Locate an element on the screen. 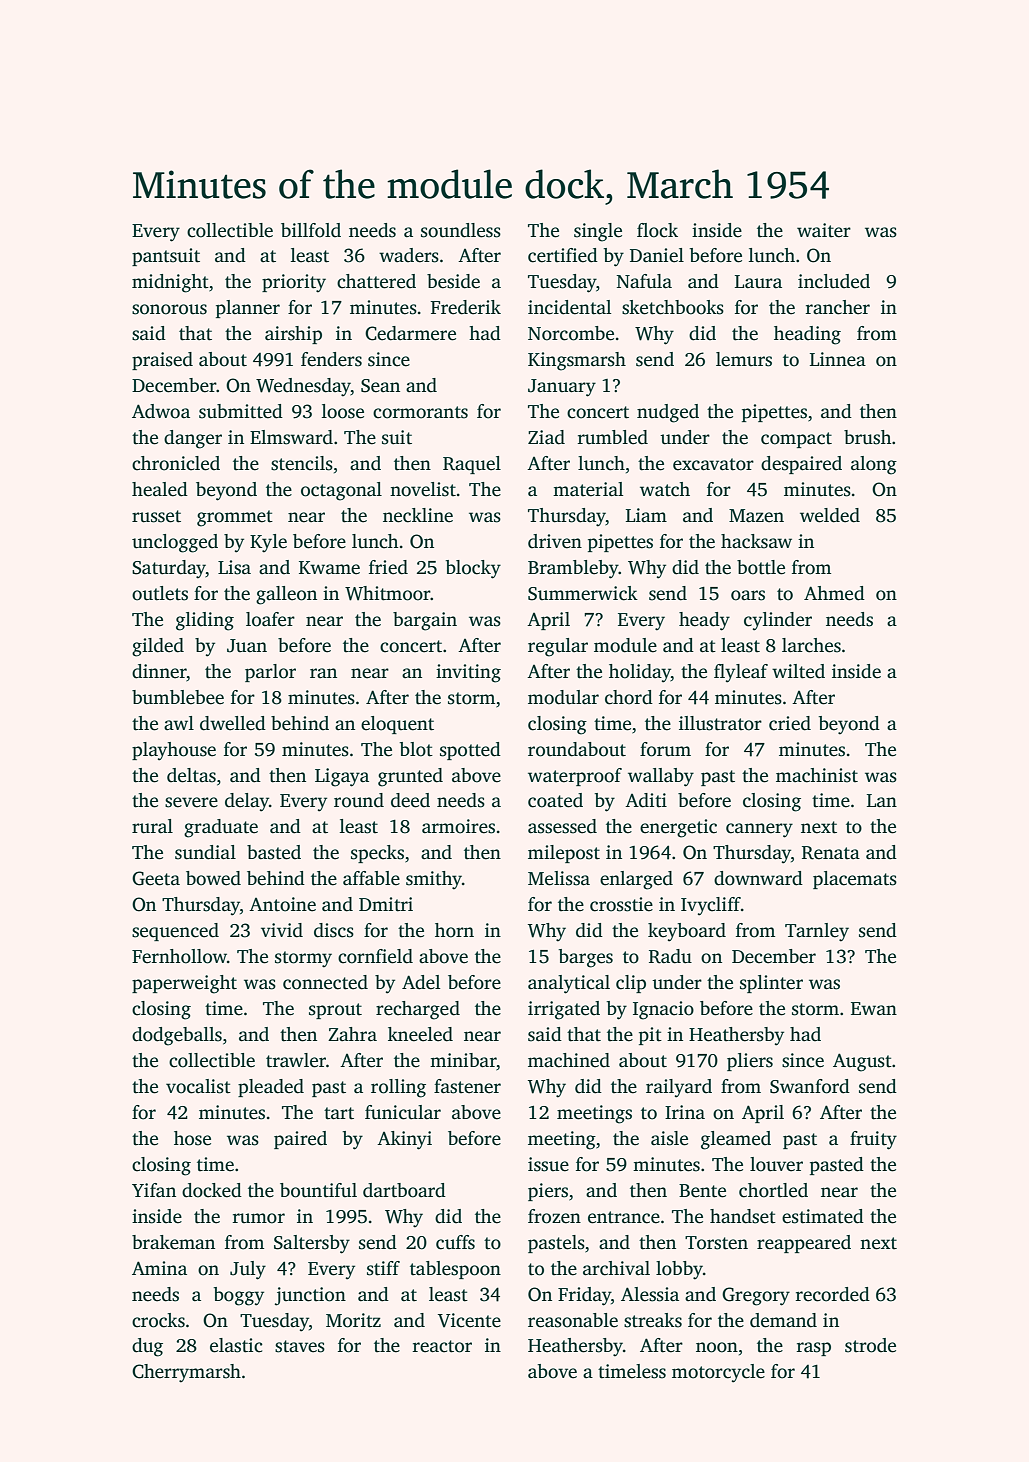 Image resolution: width=1029 pixels, height=1462 pixels. Cherrymarsh is located at coordinates (186, 1373).
